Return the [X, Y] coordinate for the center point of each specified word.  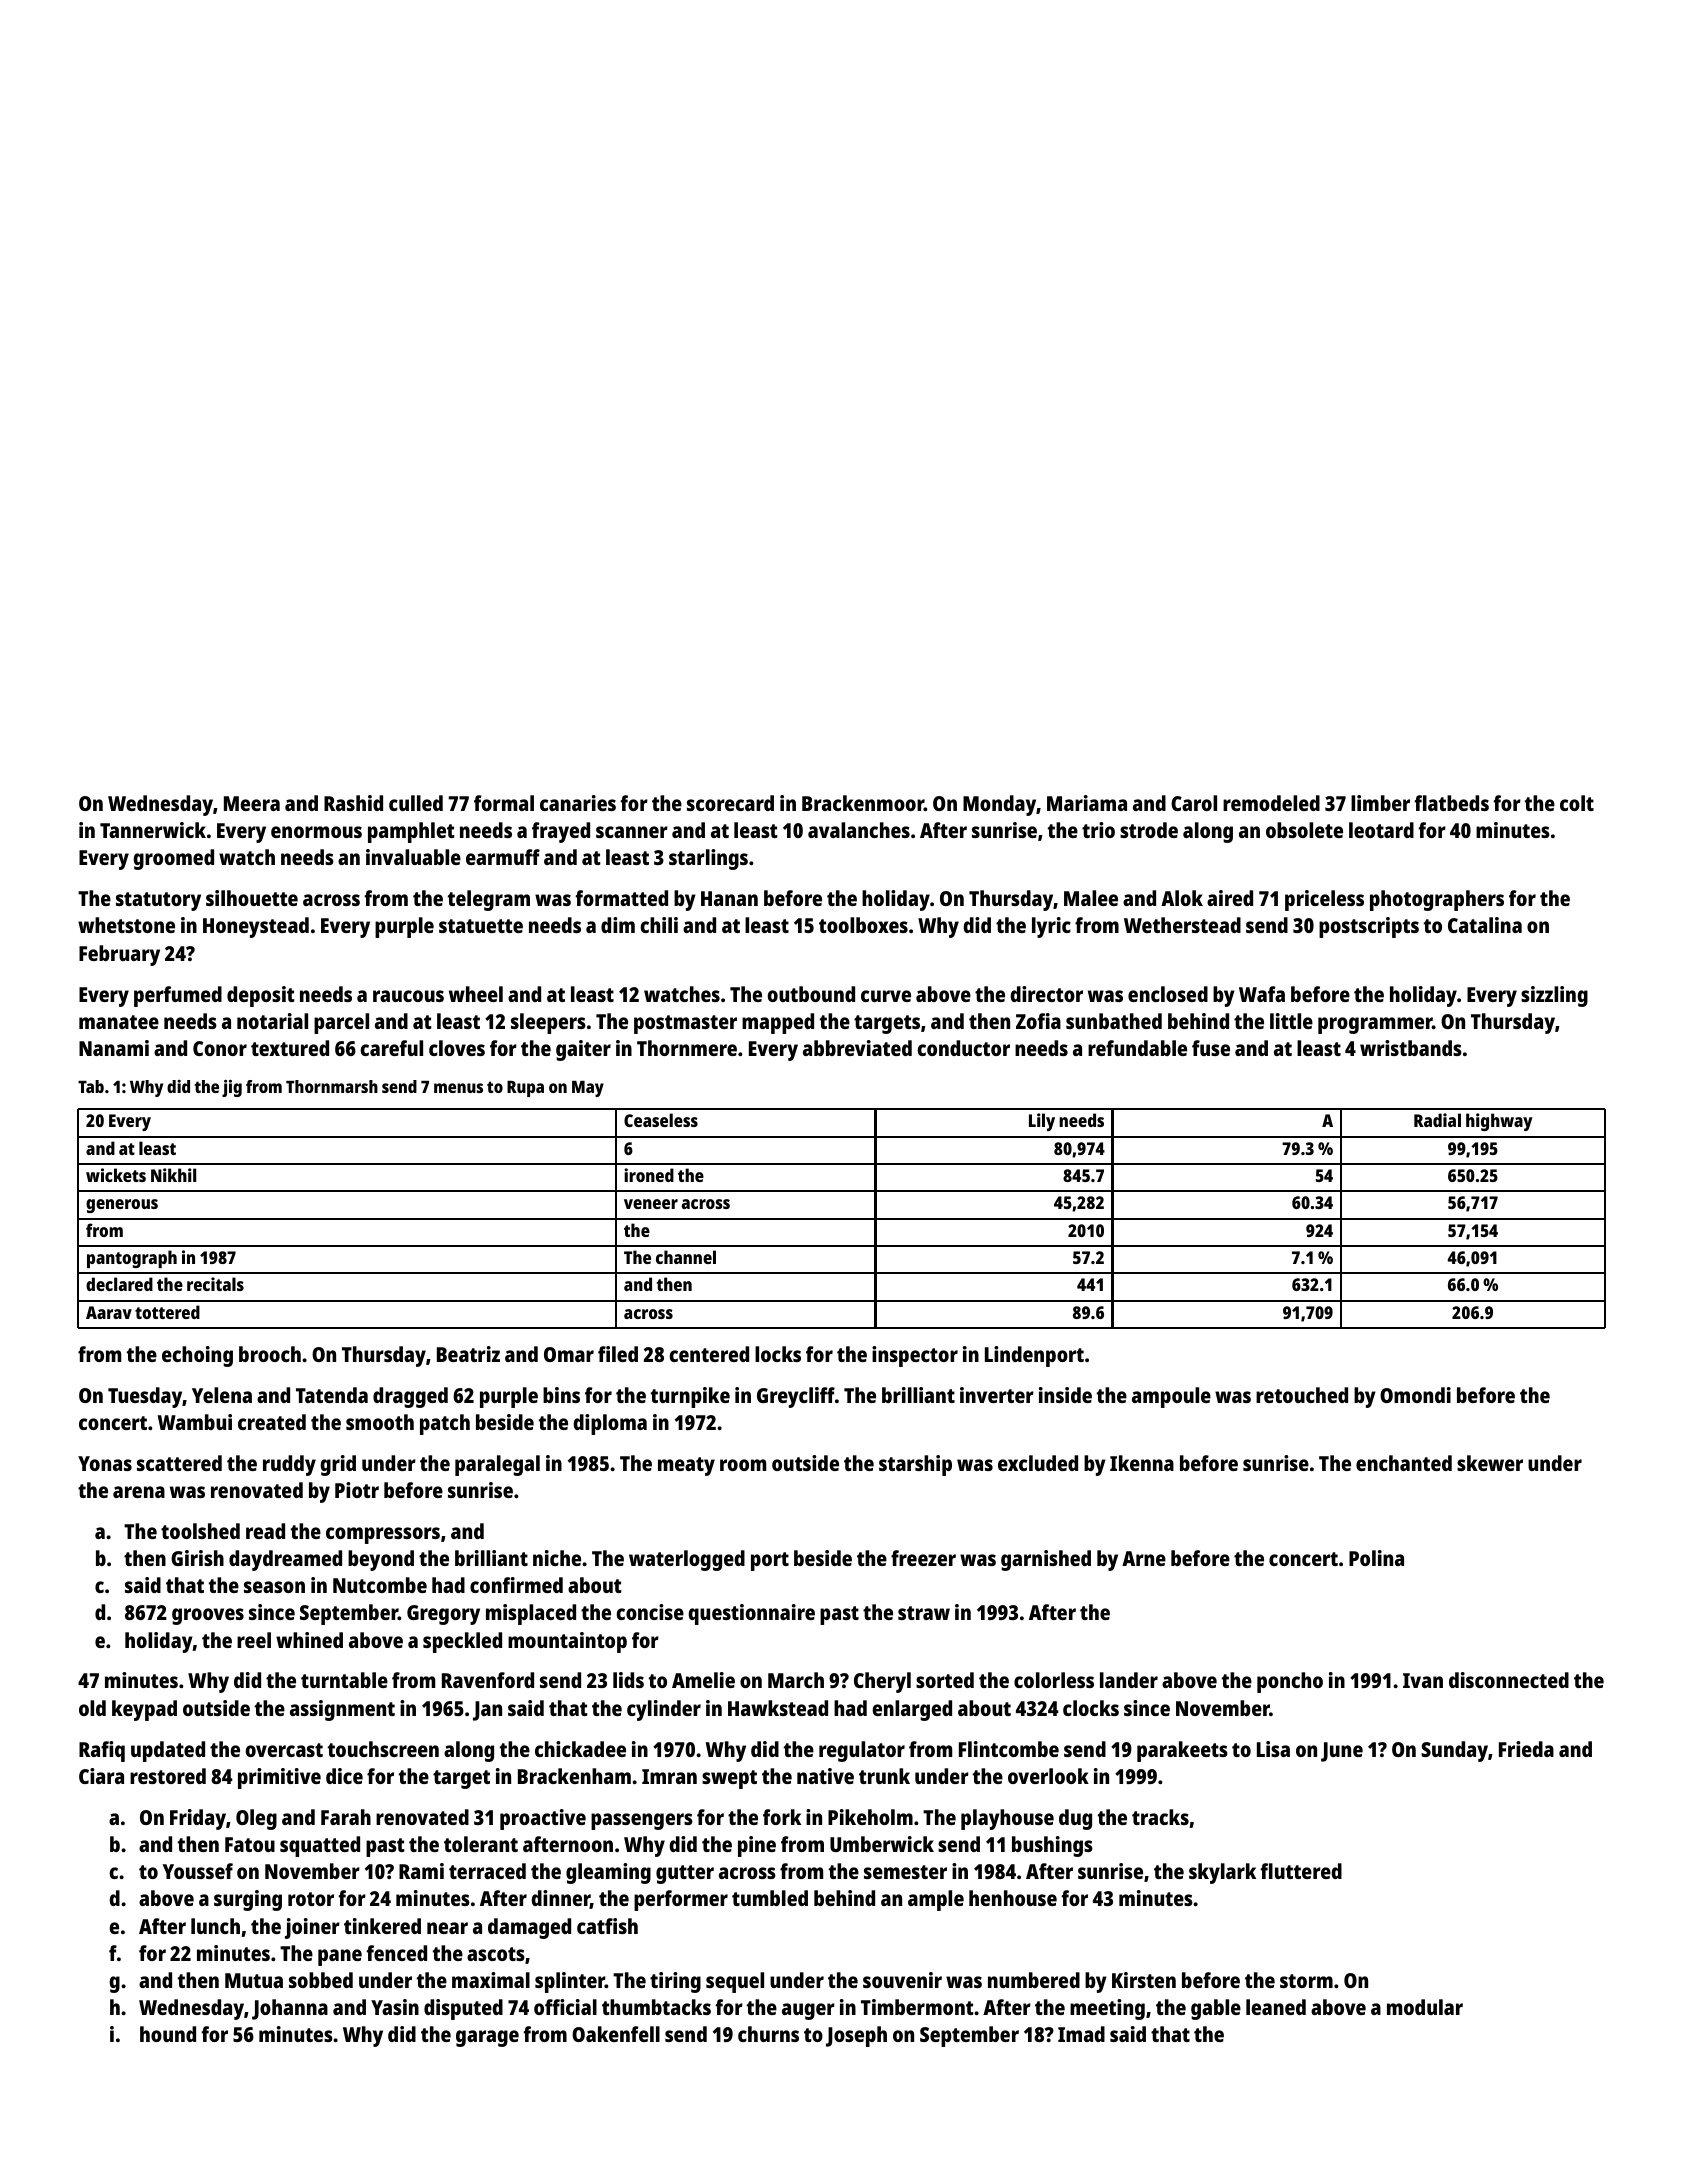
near [447, 1928]
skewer [1490, 1463]
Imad [1081, 2034]
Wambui [195, 1422]
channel [686, 1257]
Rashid [353, 803]
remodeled [1271, 803]
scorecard [730, 803]
